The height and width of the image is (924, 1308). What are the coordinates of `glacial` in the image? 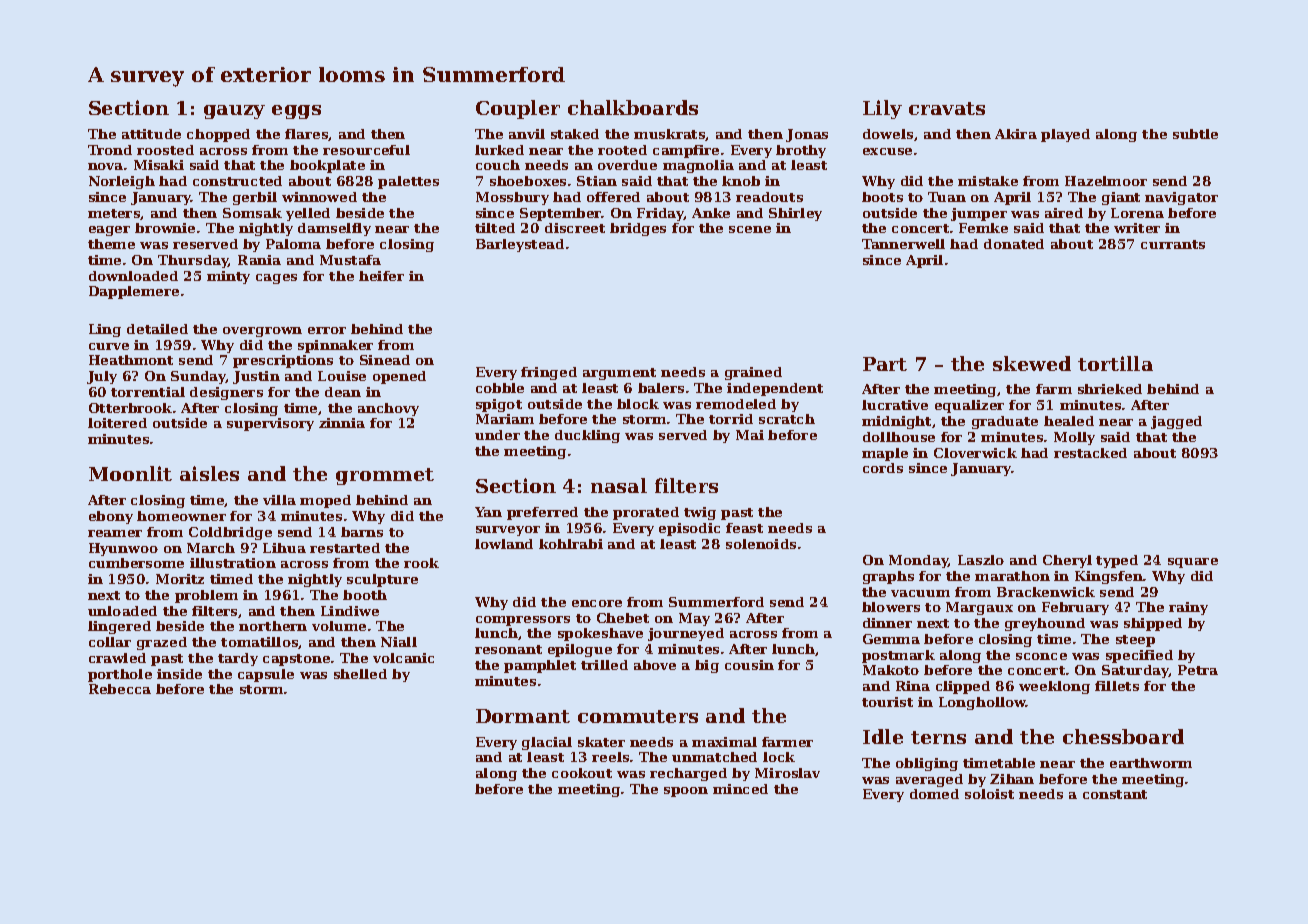 It's located at (547, 743).
